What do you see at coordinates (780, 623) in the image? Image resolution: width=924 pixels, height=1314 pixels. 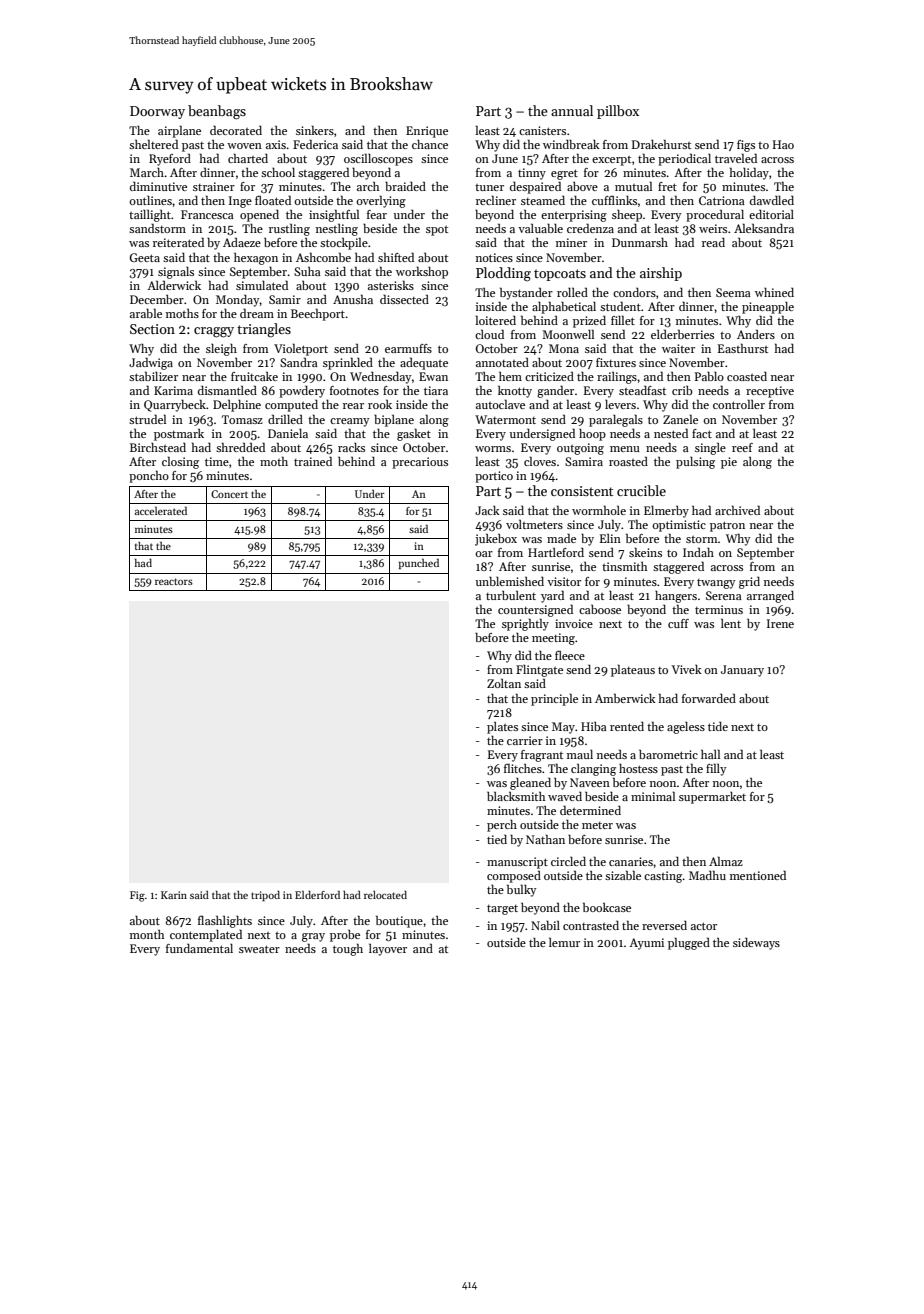 I see `Irene` at bounding box center [780, 623].
